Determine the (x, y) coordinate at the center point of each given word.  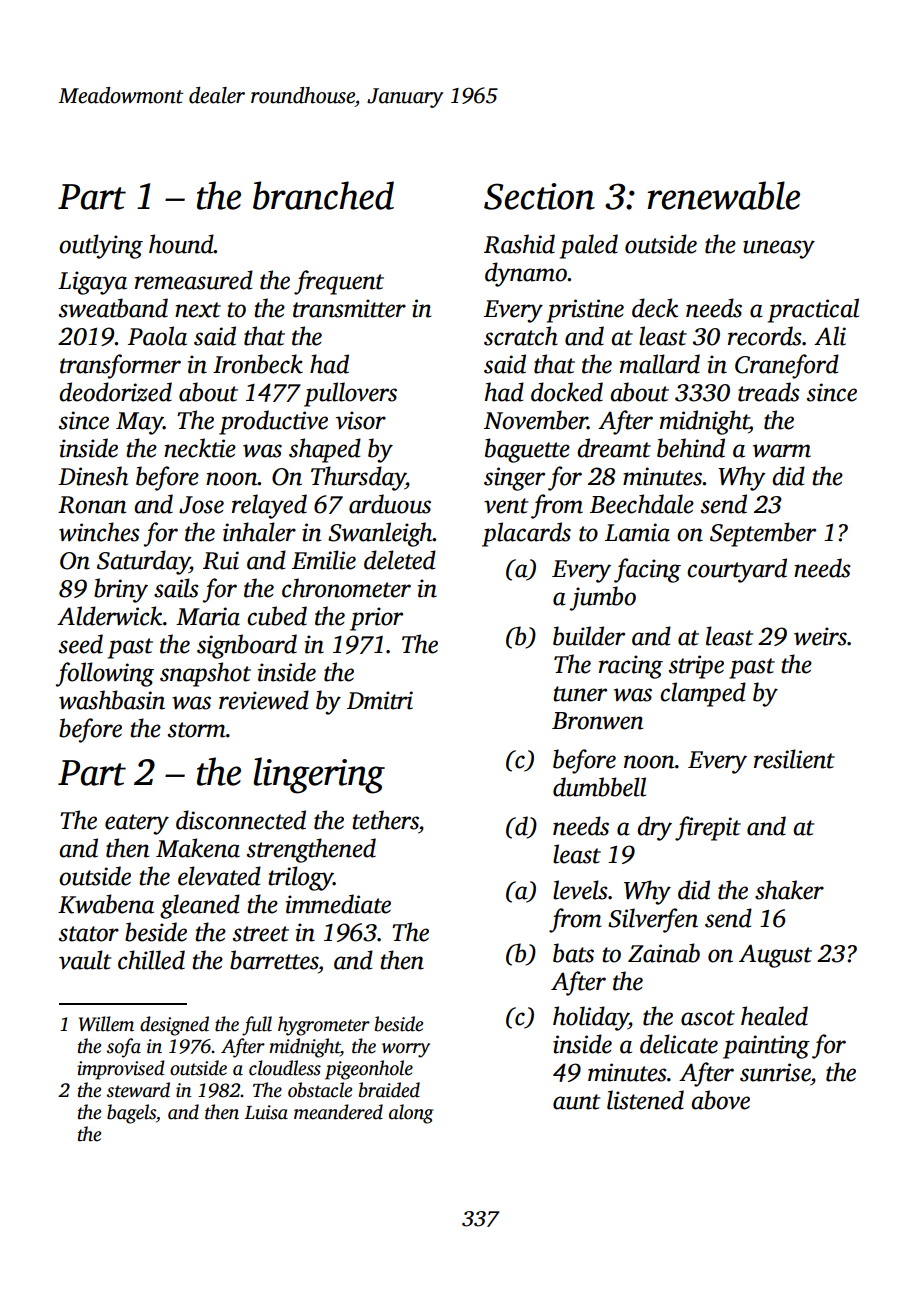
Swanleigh (380, 534)
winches (99, 532)
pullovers (350, 394)
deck (655, 308)
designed (174, 1026)
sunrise (775, 1072)
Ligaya (92, 283)
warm (782, 451)
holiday (591, 1018)
